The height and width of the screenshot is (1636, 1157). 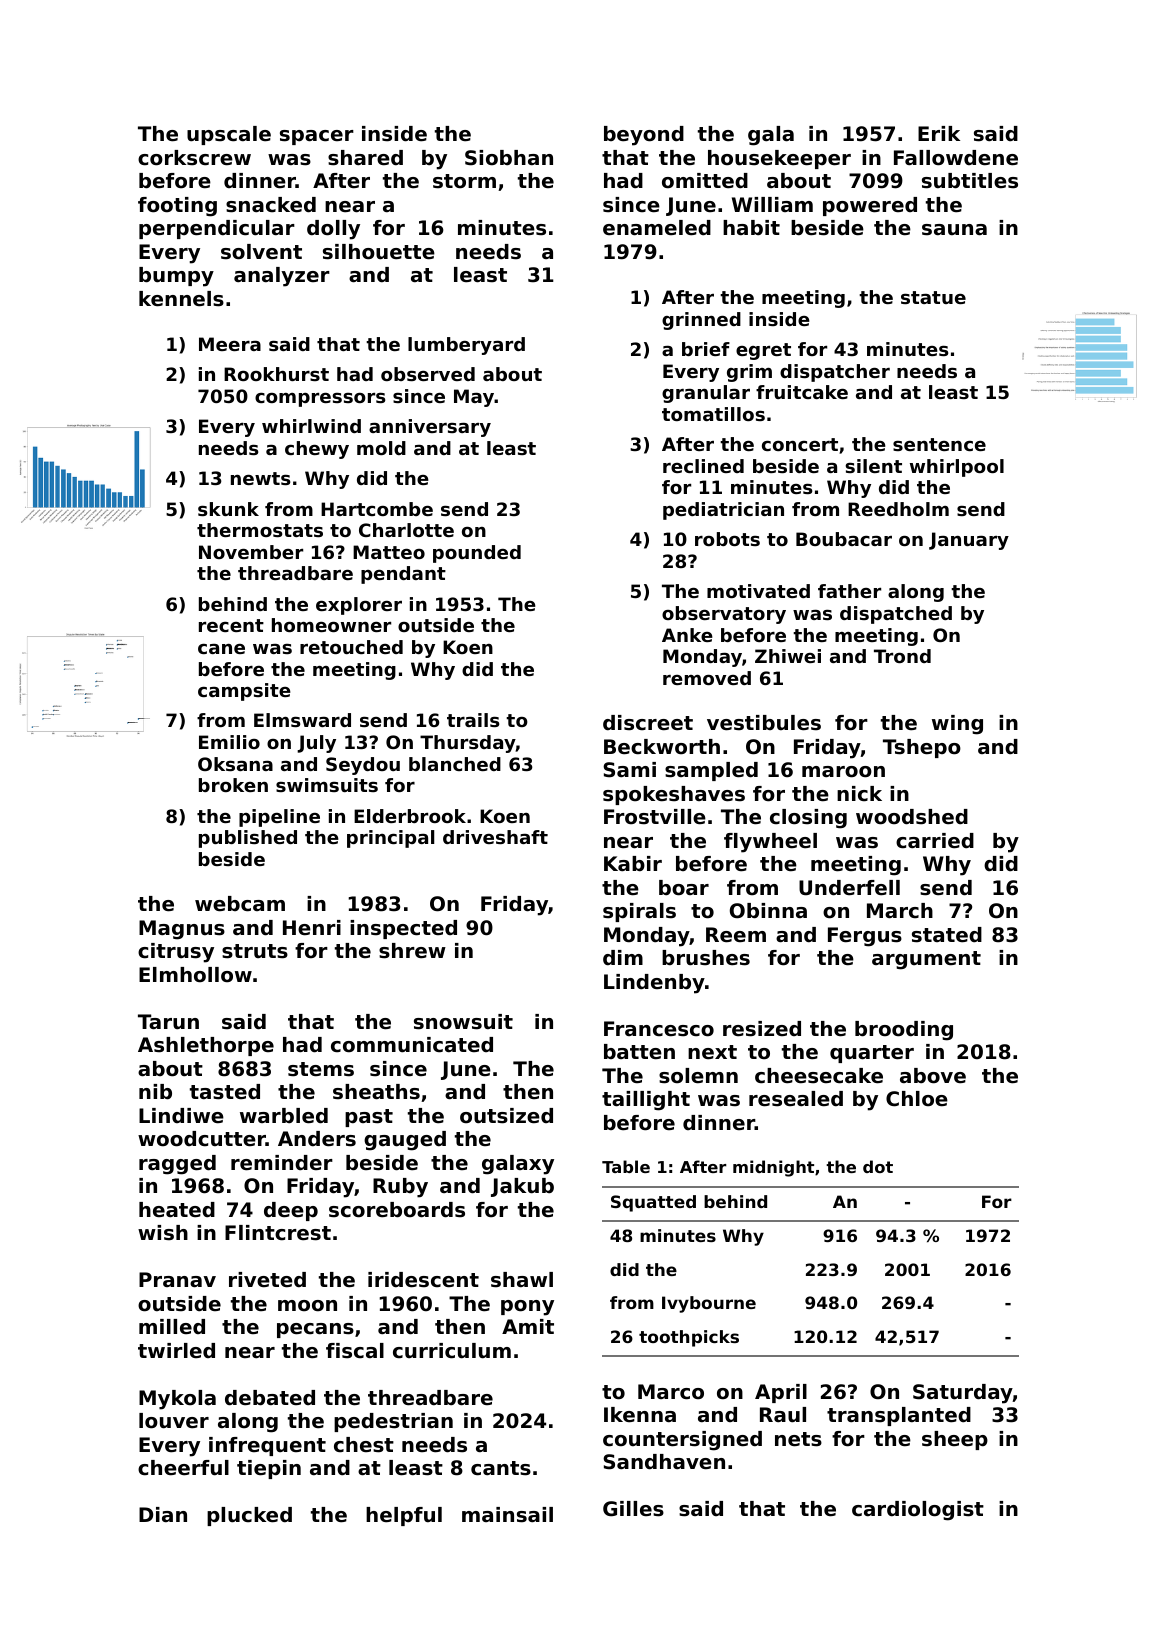 I want to click on snowsuit, so click(x=463, y=1022).
